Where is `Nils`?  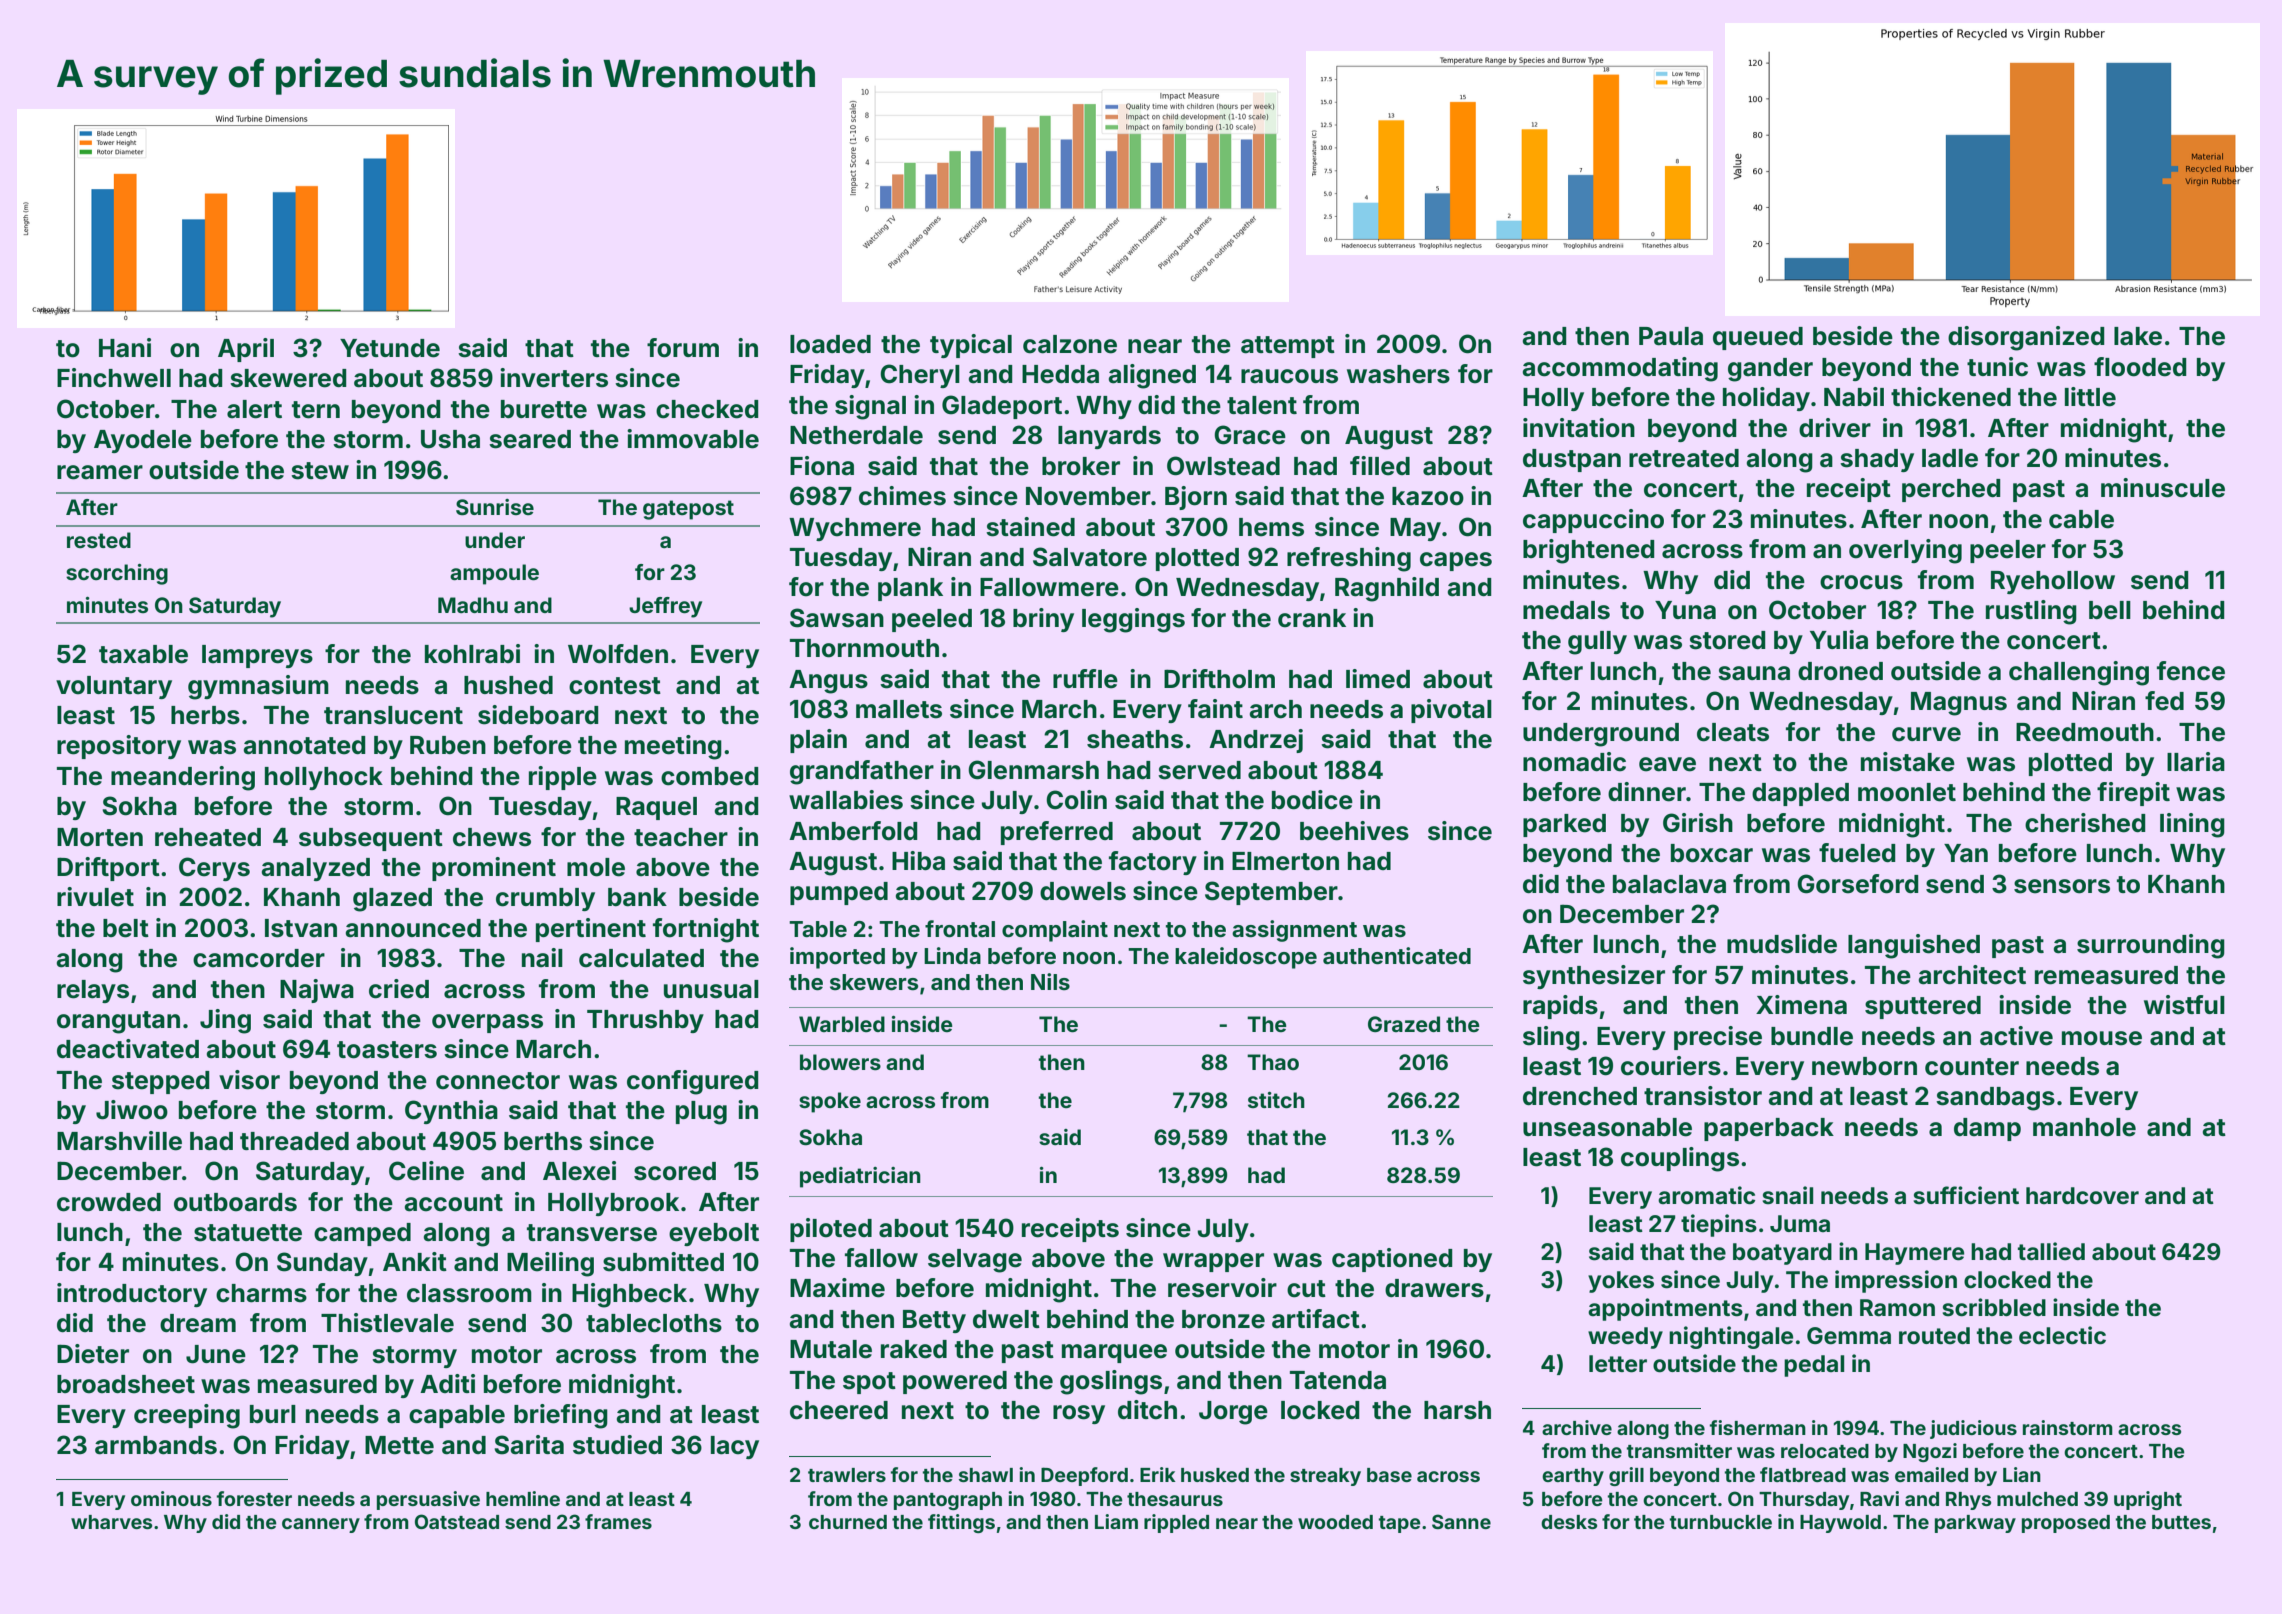
Nils is located at coordinates (1050, 981).
